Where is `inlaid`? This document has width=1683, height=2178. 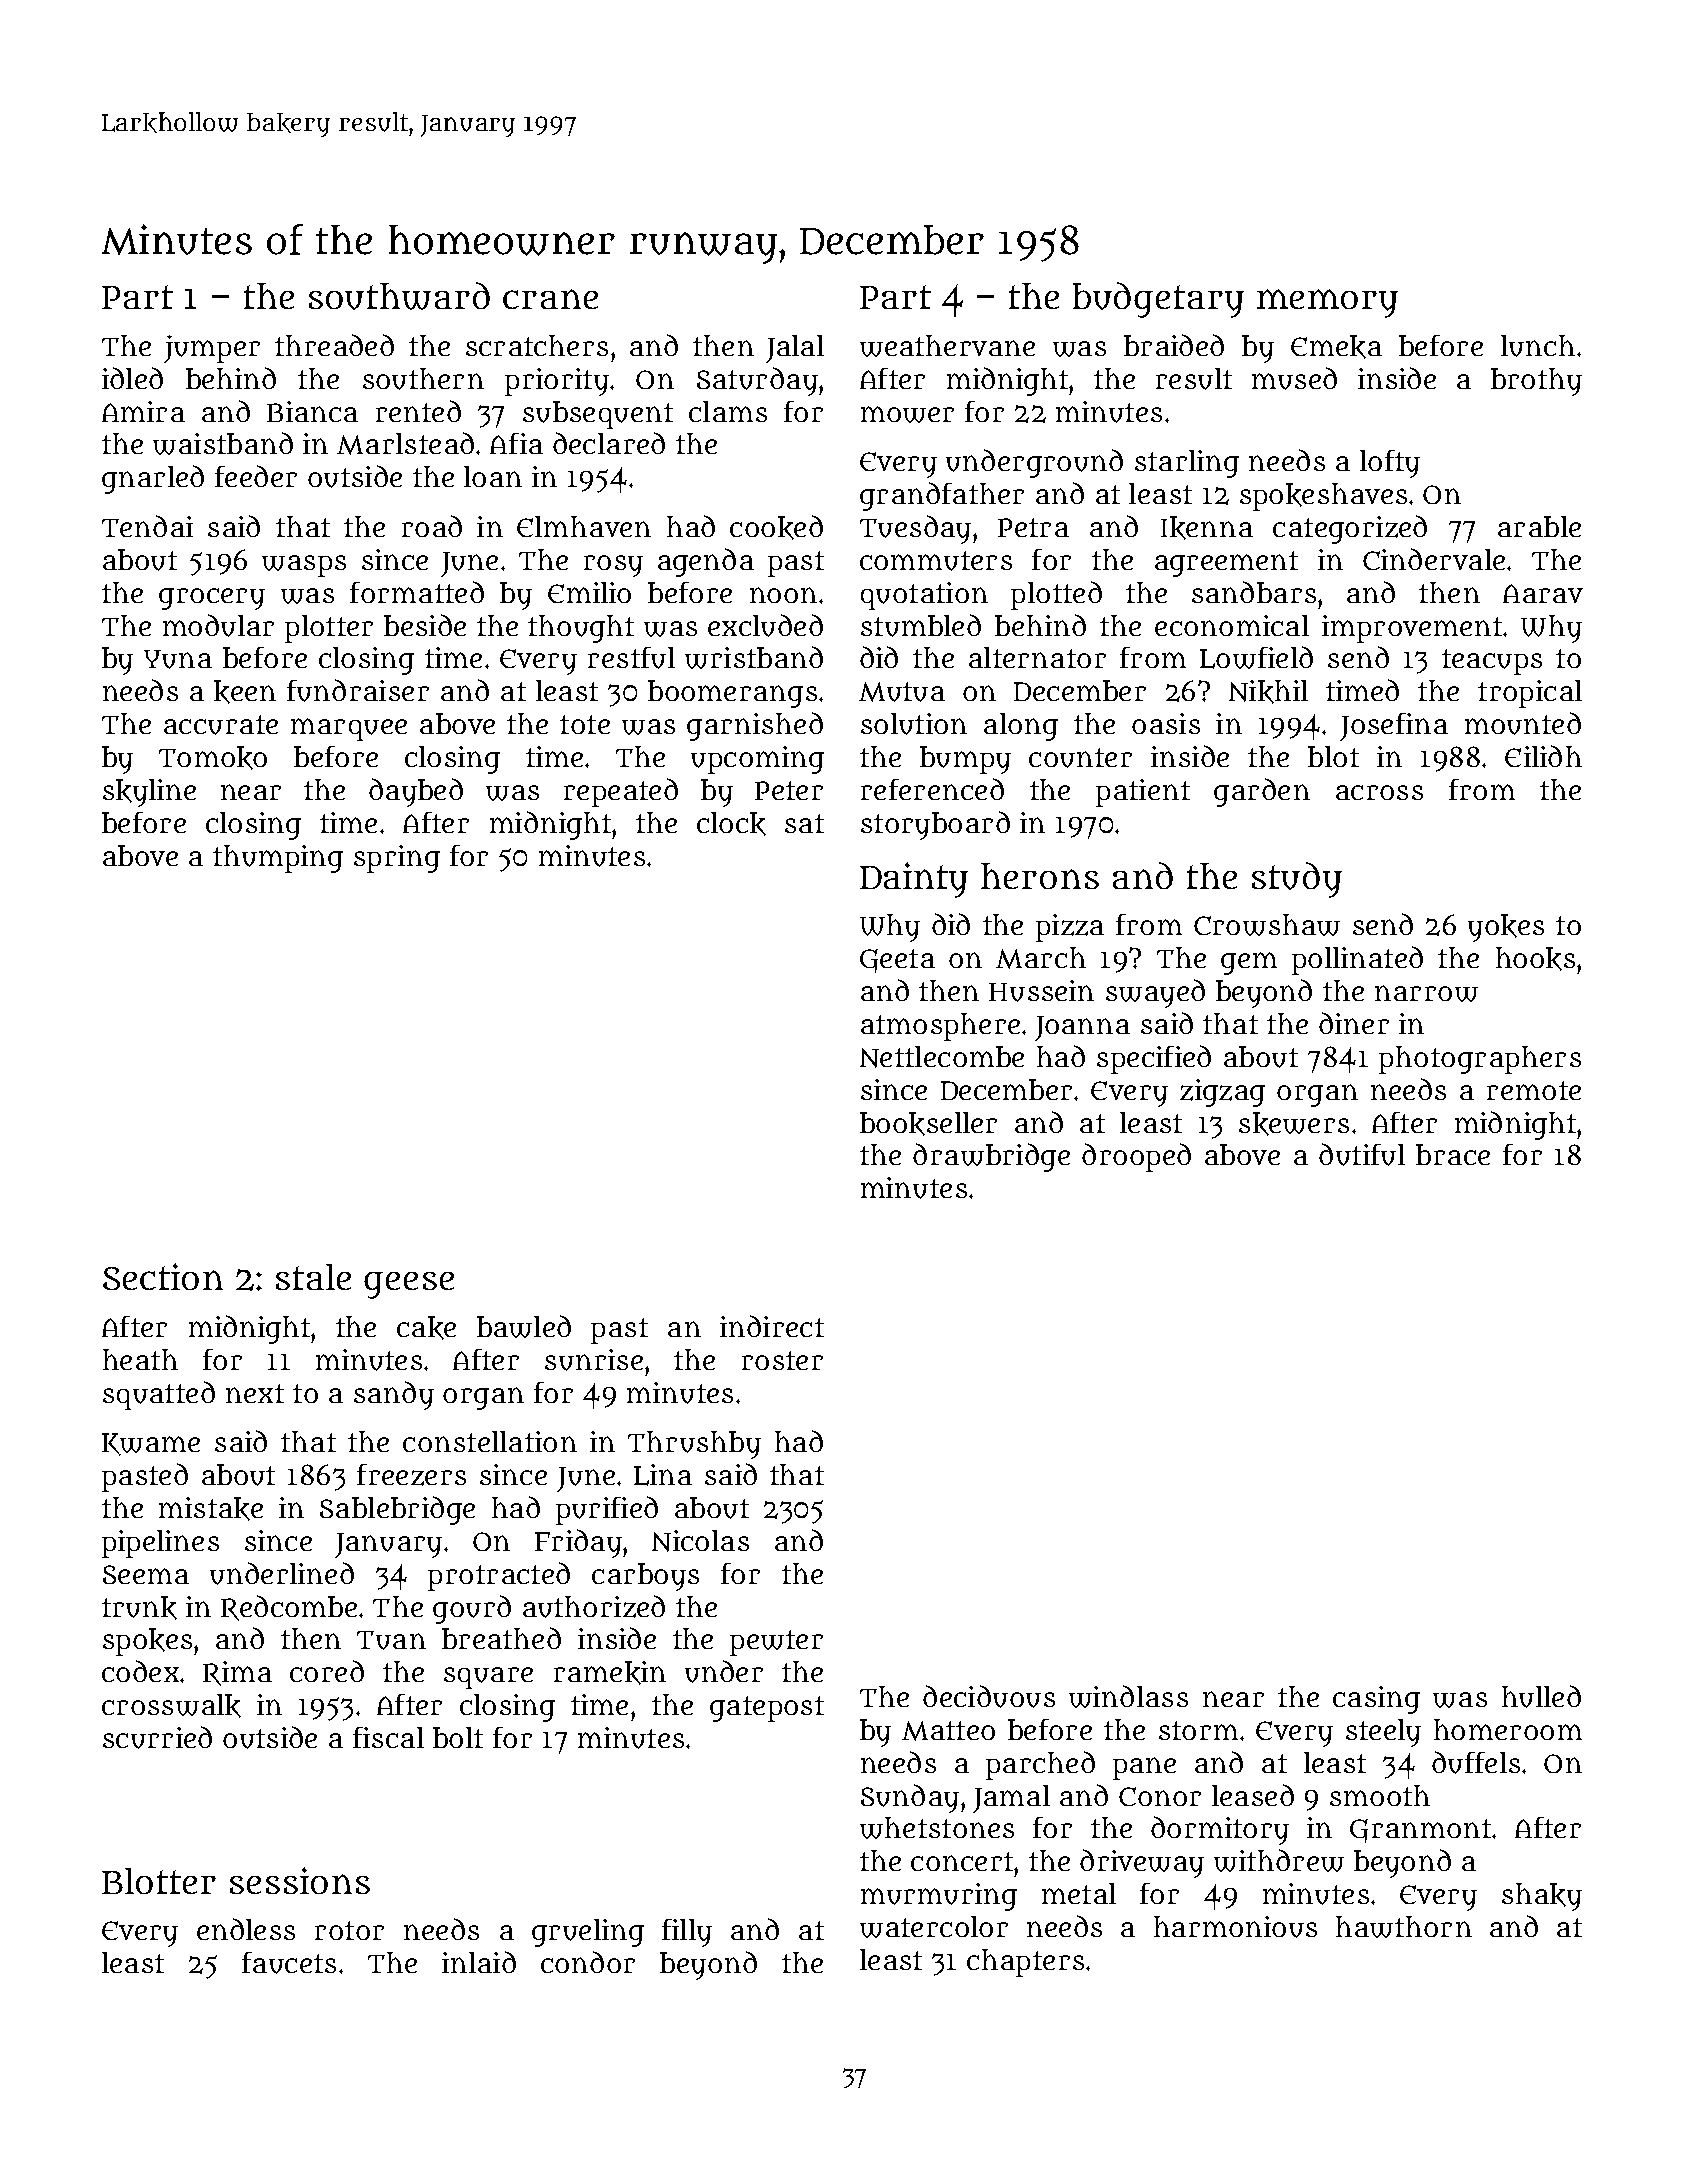 inlaid is located at coordinates (479, 1962).
